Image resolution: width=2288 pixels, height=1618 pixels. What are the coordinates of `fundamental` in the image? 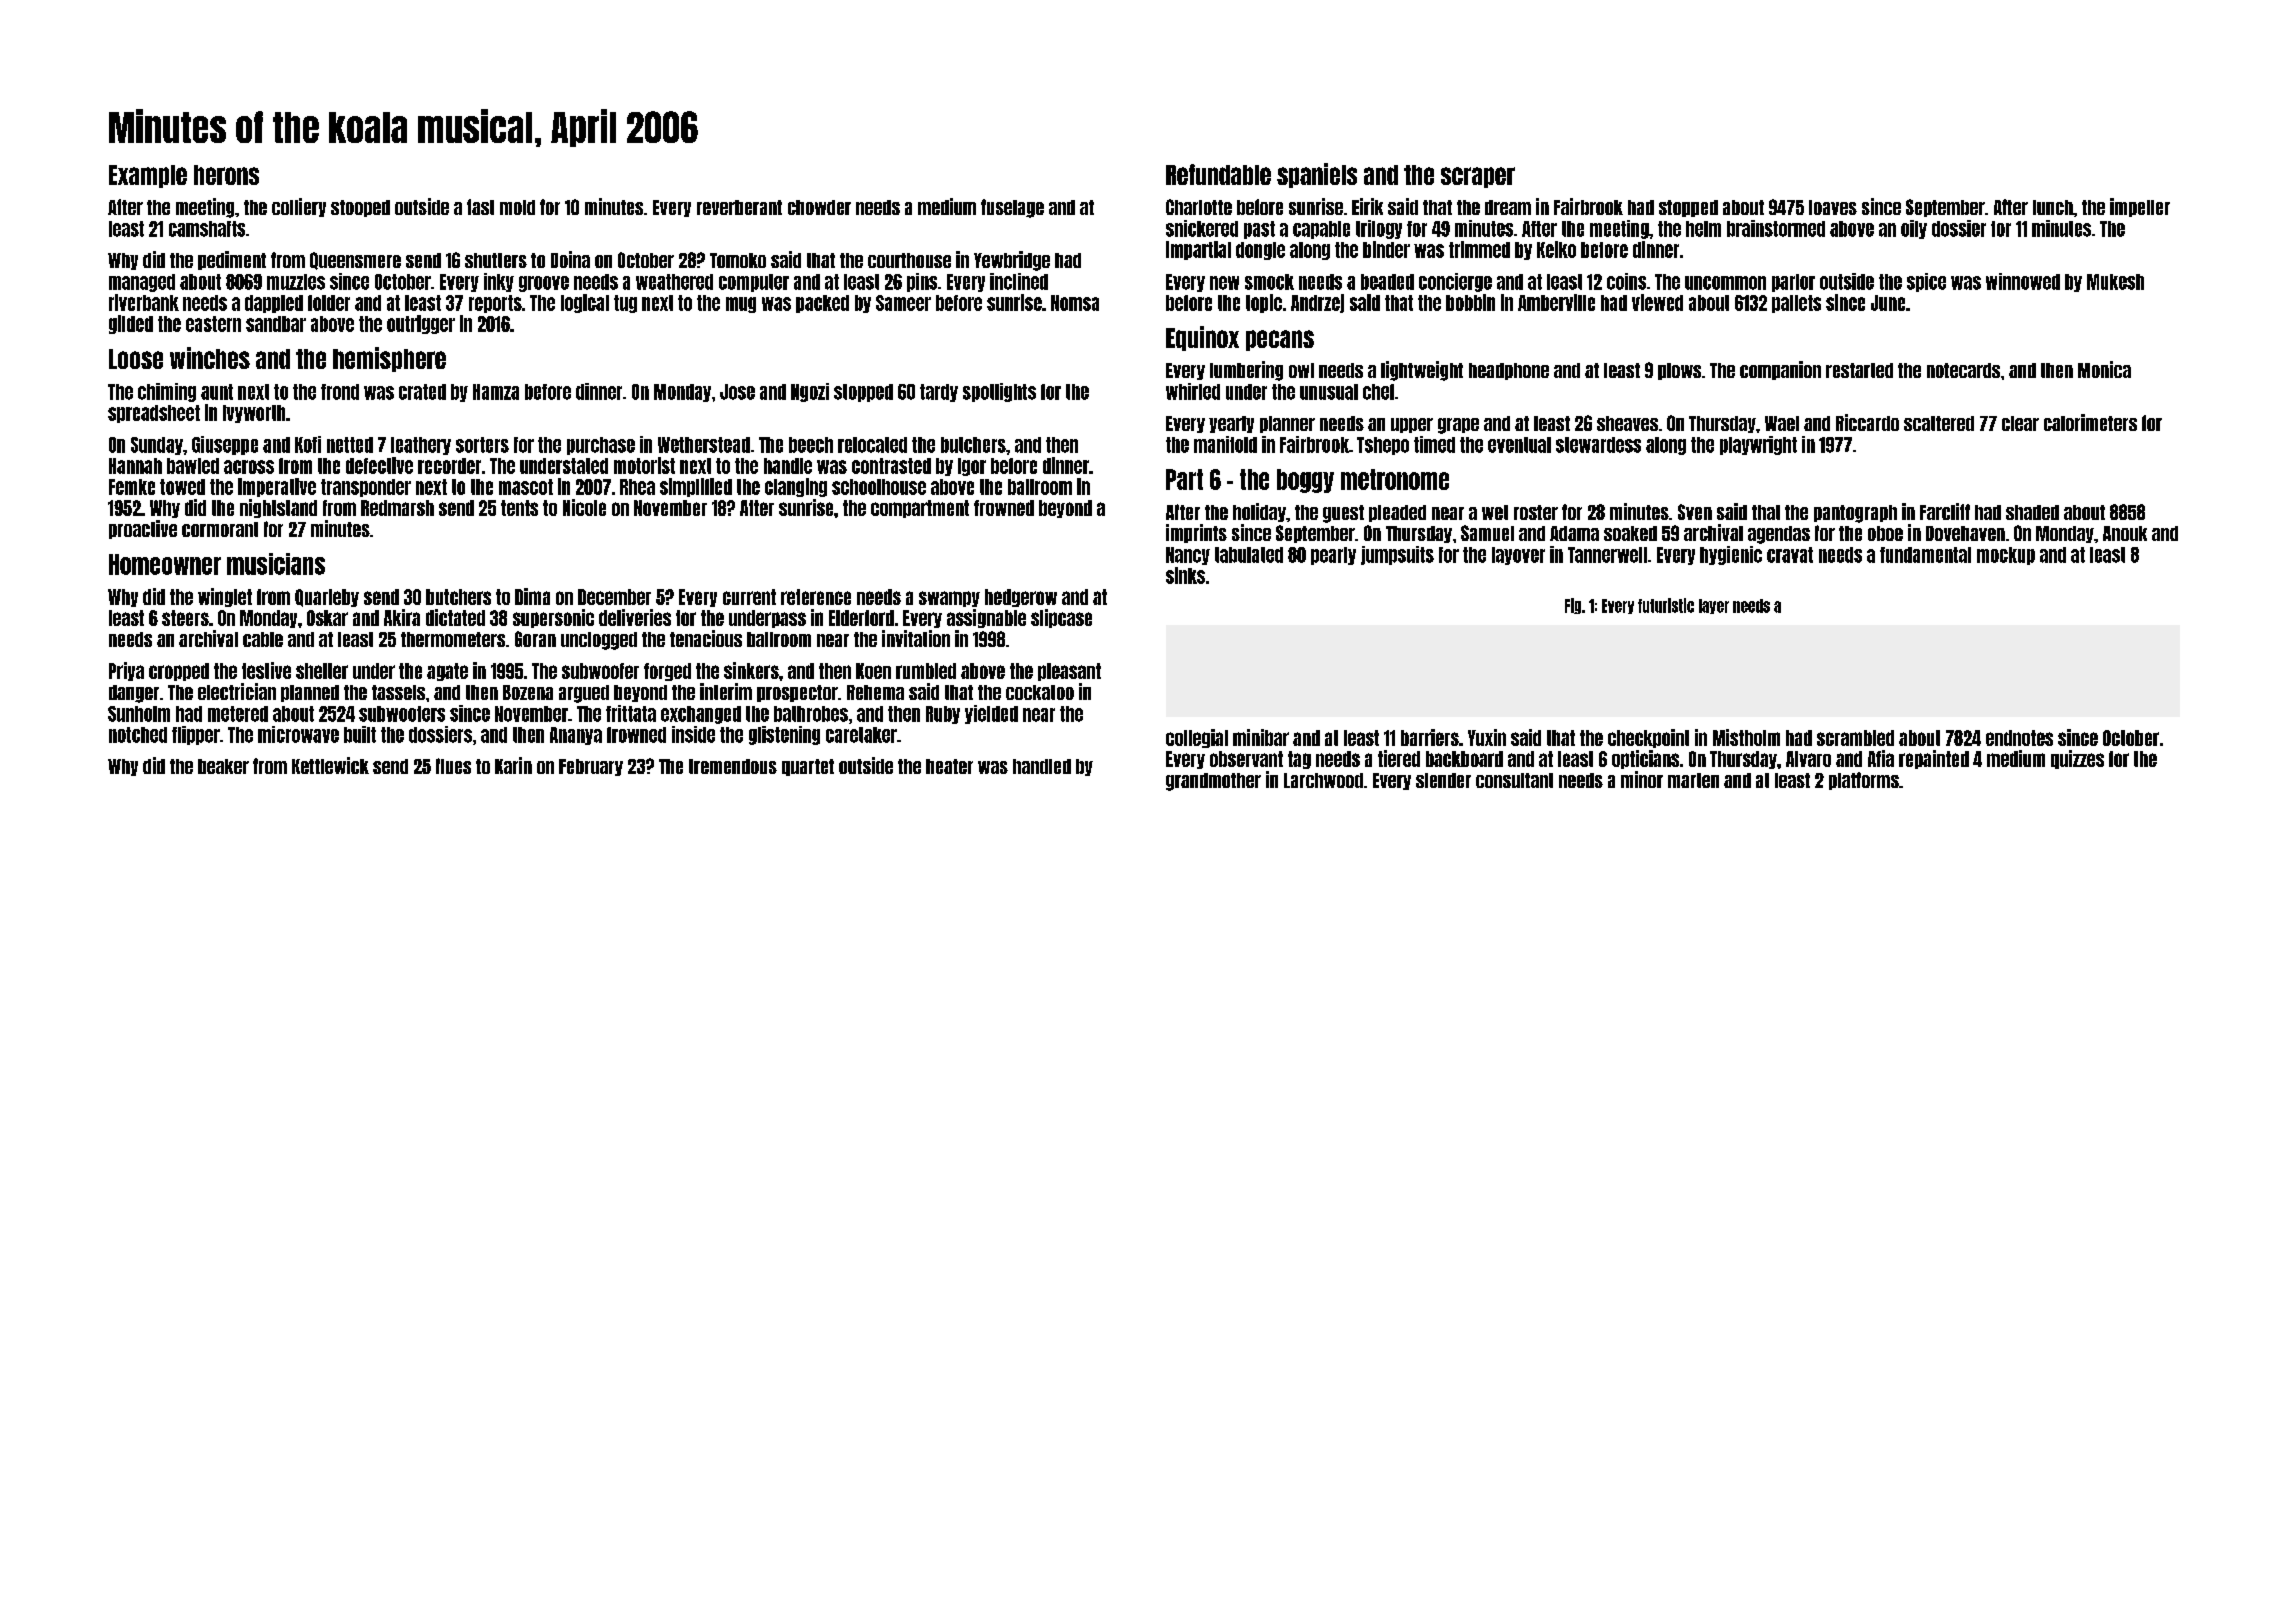 It's located at (1925, 555).
